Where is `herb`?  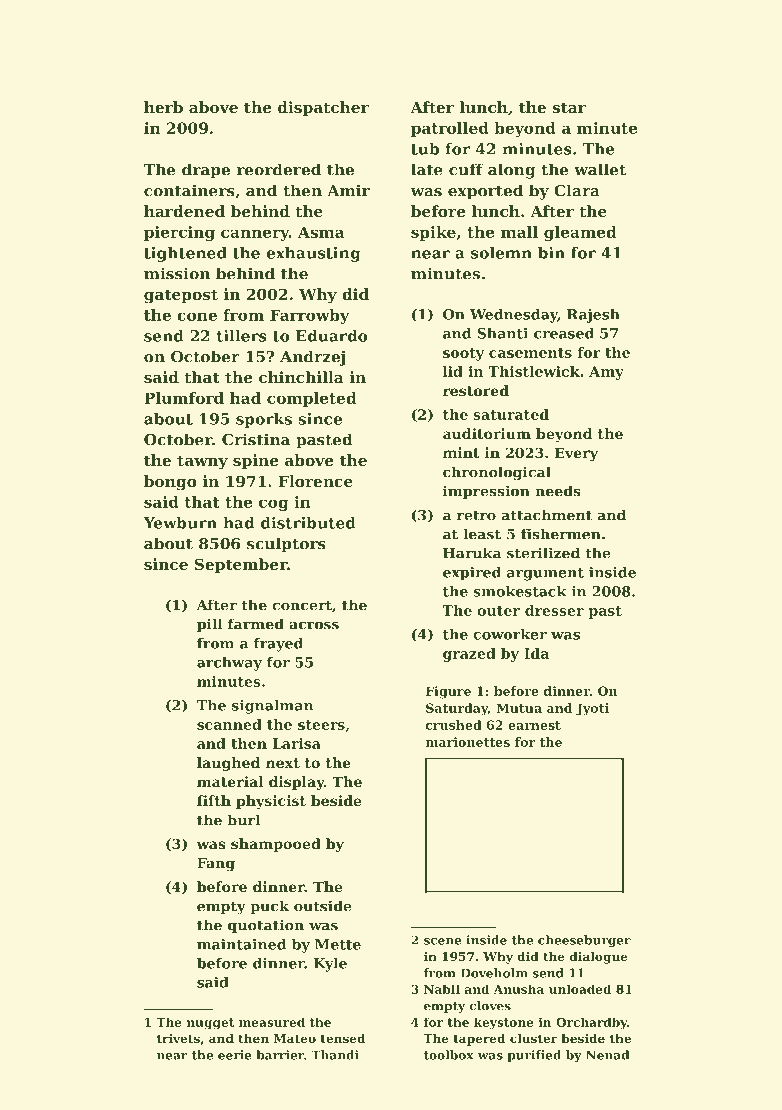 herb is located at coordinates (163, 107).
